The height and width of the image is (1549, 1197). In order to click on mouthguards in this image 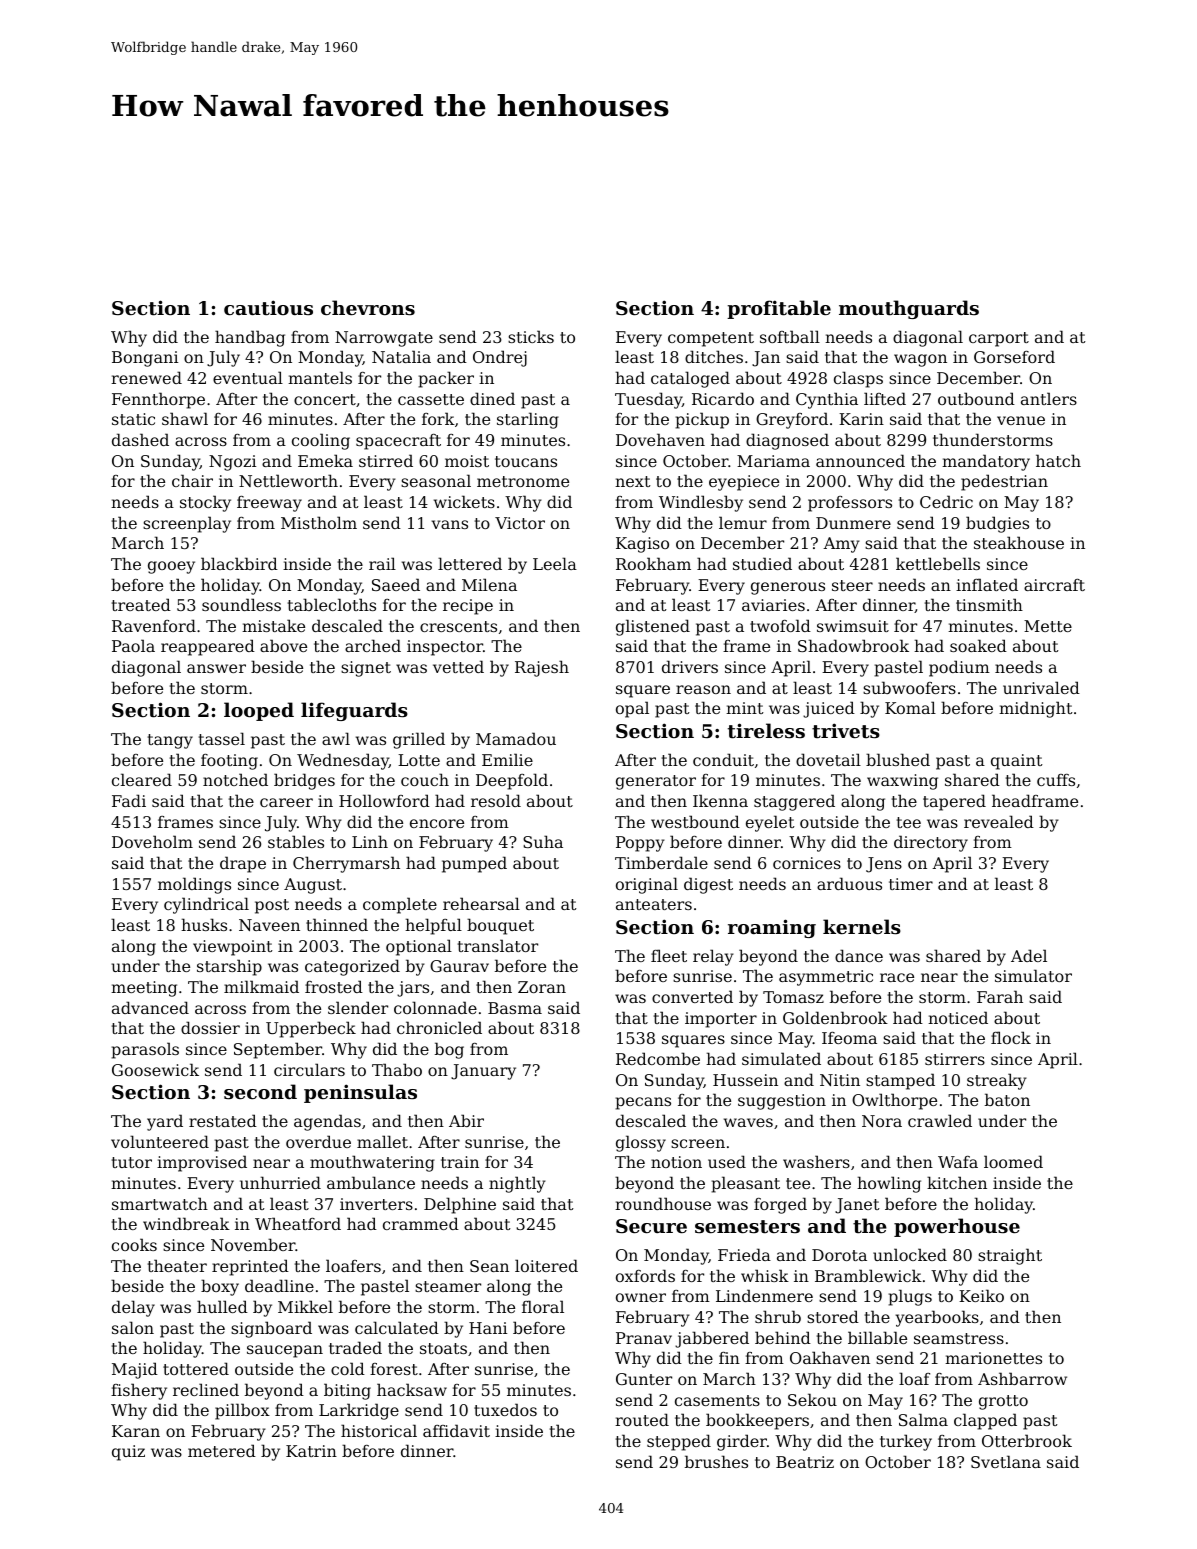, I will do `click(909, 309)`.
